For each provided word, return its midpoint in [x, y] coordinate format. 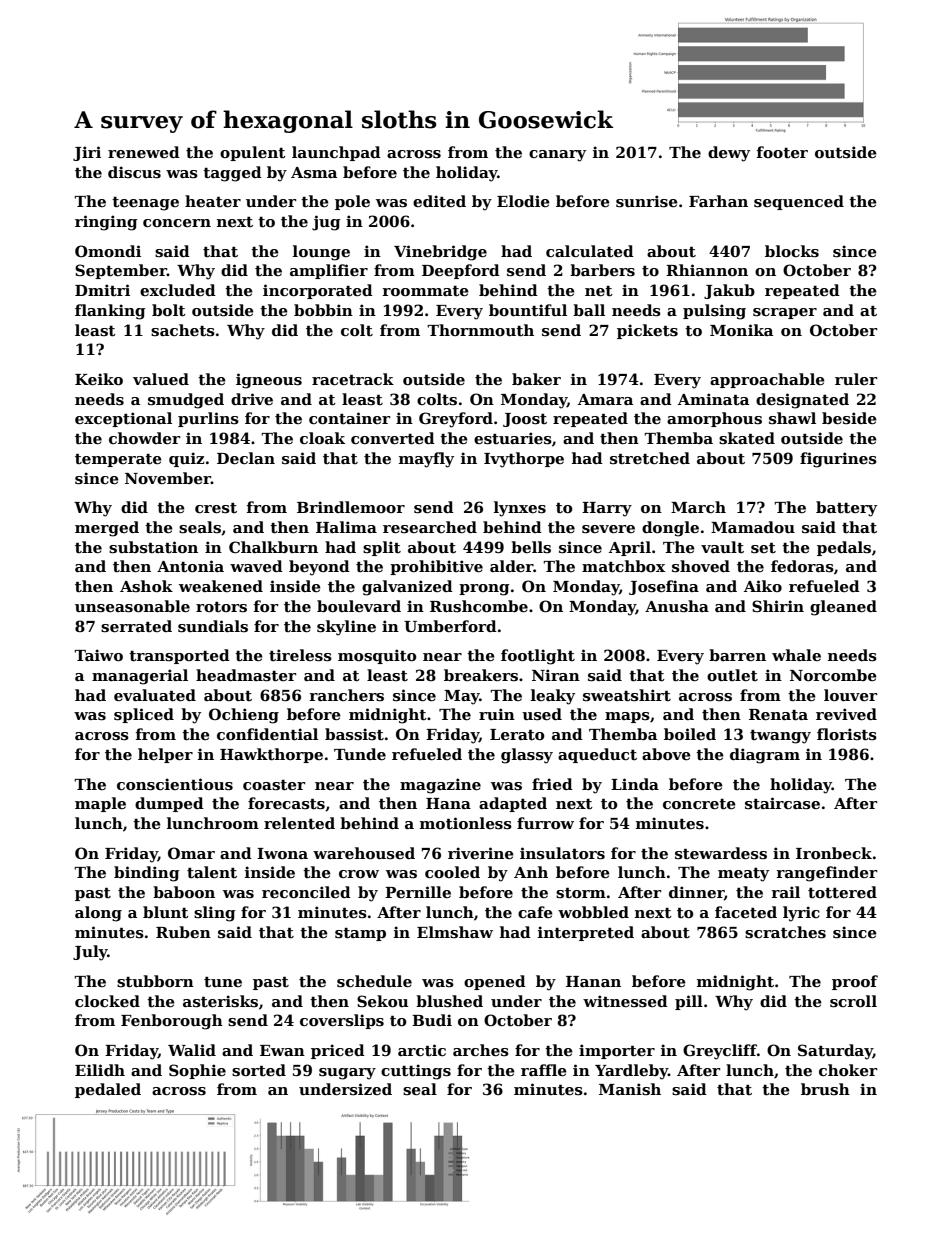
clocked [107, 1001]
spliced [144, 715]
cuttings [416, 1072]
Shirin [778, 606]
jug [326, 223]
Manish [630, 1089]
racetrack [353, 379]
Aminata [713, 399]
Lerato [517, 734]
